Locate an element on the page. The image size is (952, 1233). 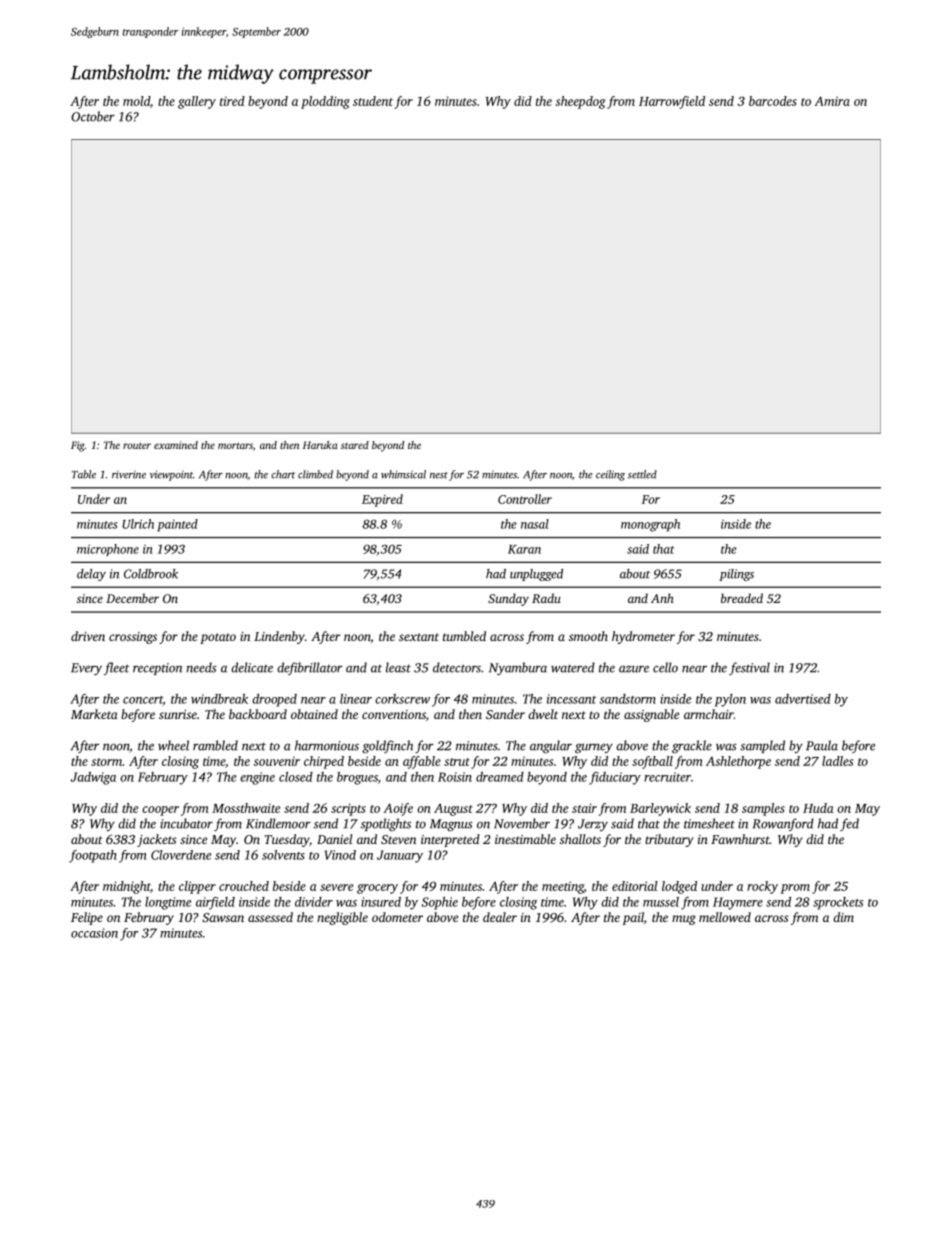
gallery is located at coordinates (197, 102).
